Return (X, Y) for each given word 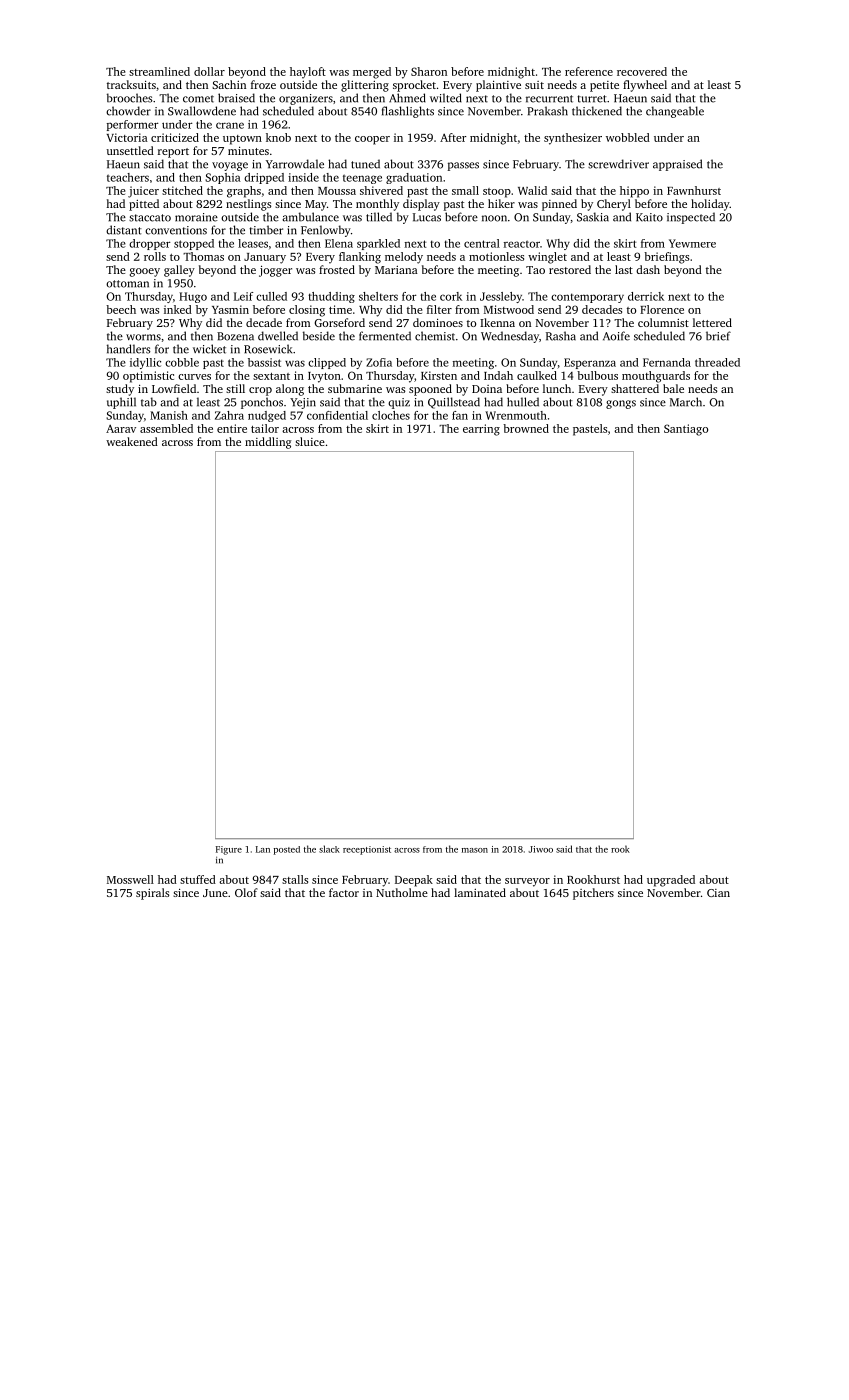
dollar (209, 71)
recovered (642, 71)
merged (372, 73)
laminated (480, 892)
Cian (718, 893)
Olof (246, 892)
